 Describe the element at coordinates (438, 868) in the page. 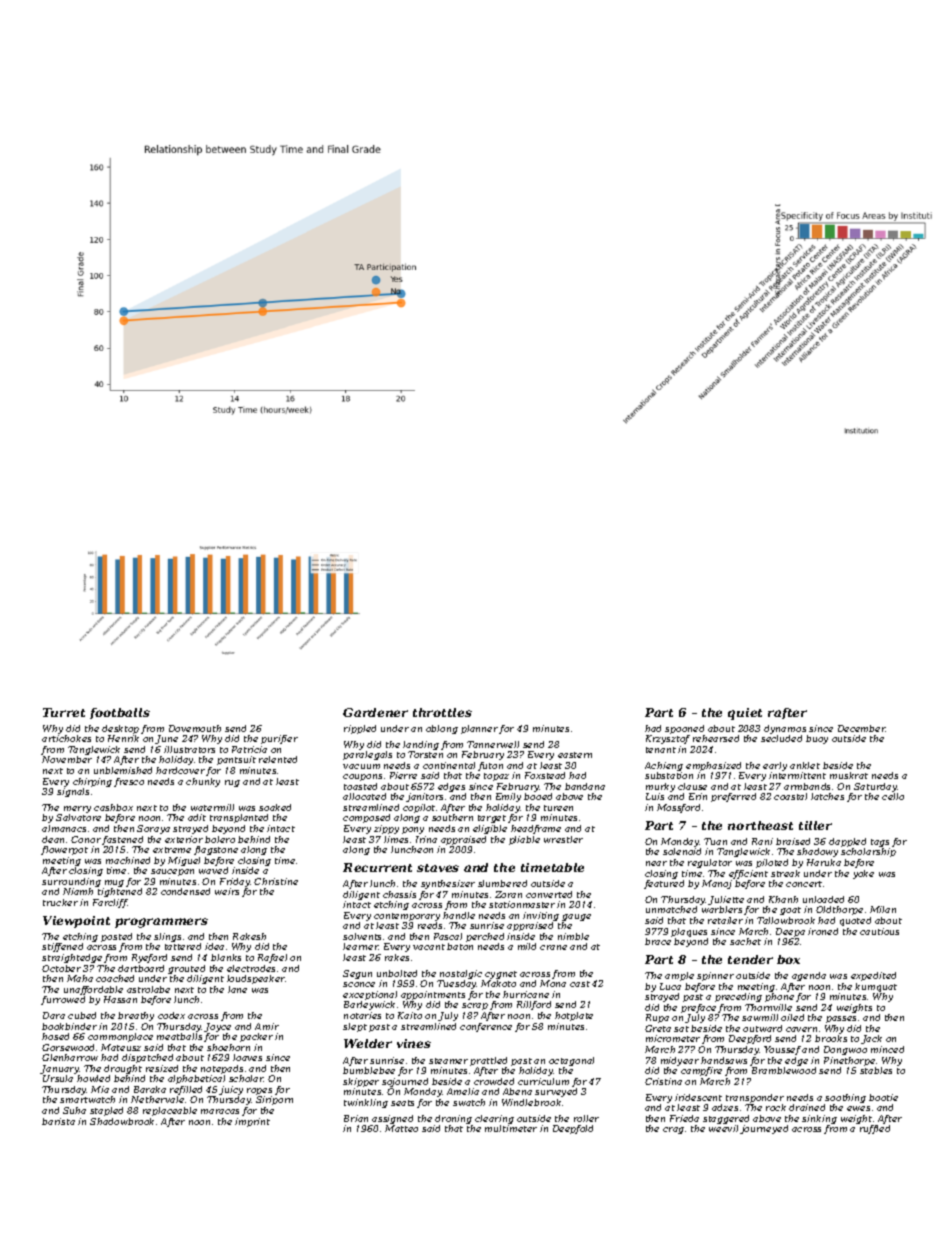

I see `staves` at that location.
